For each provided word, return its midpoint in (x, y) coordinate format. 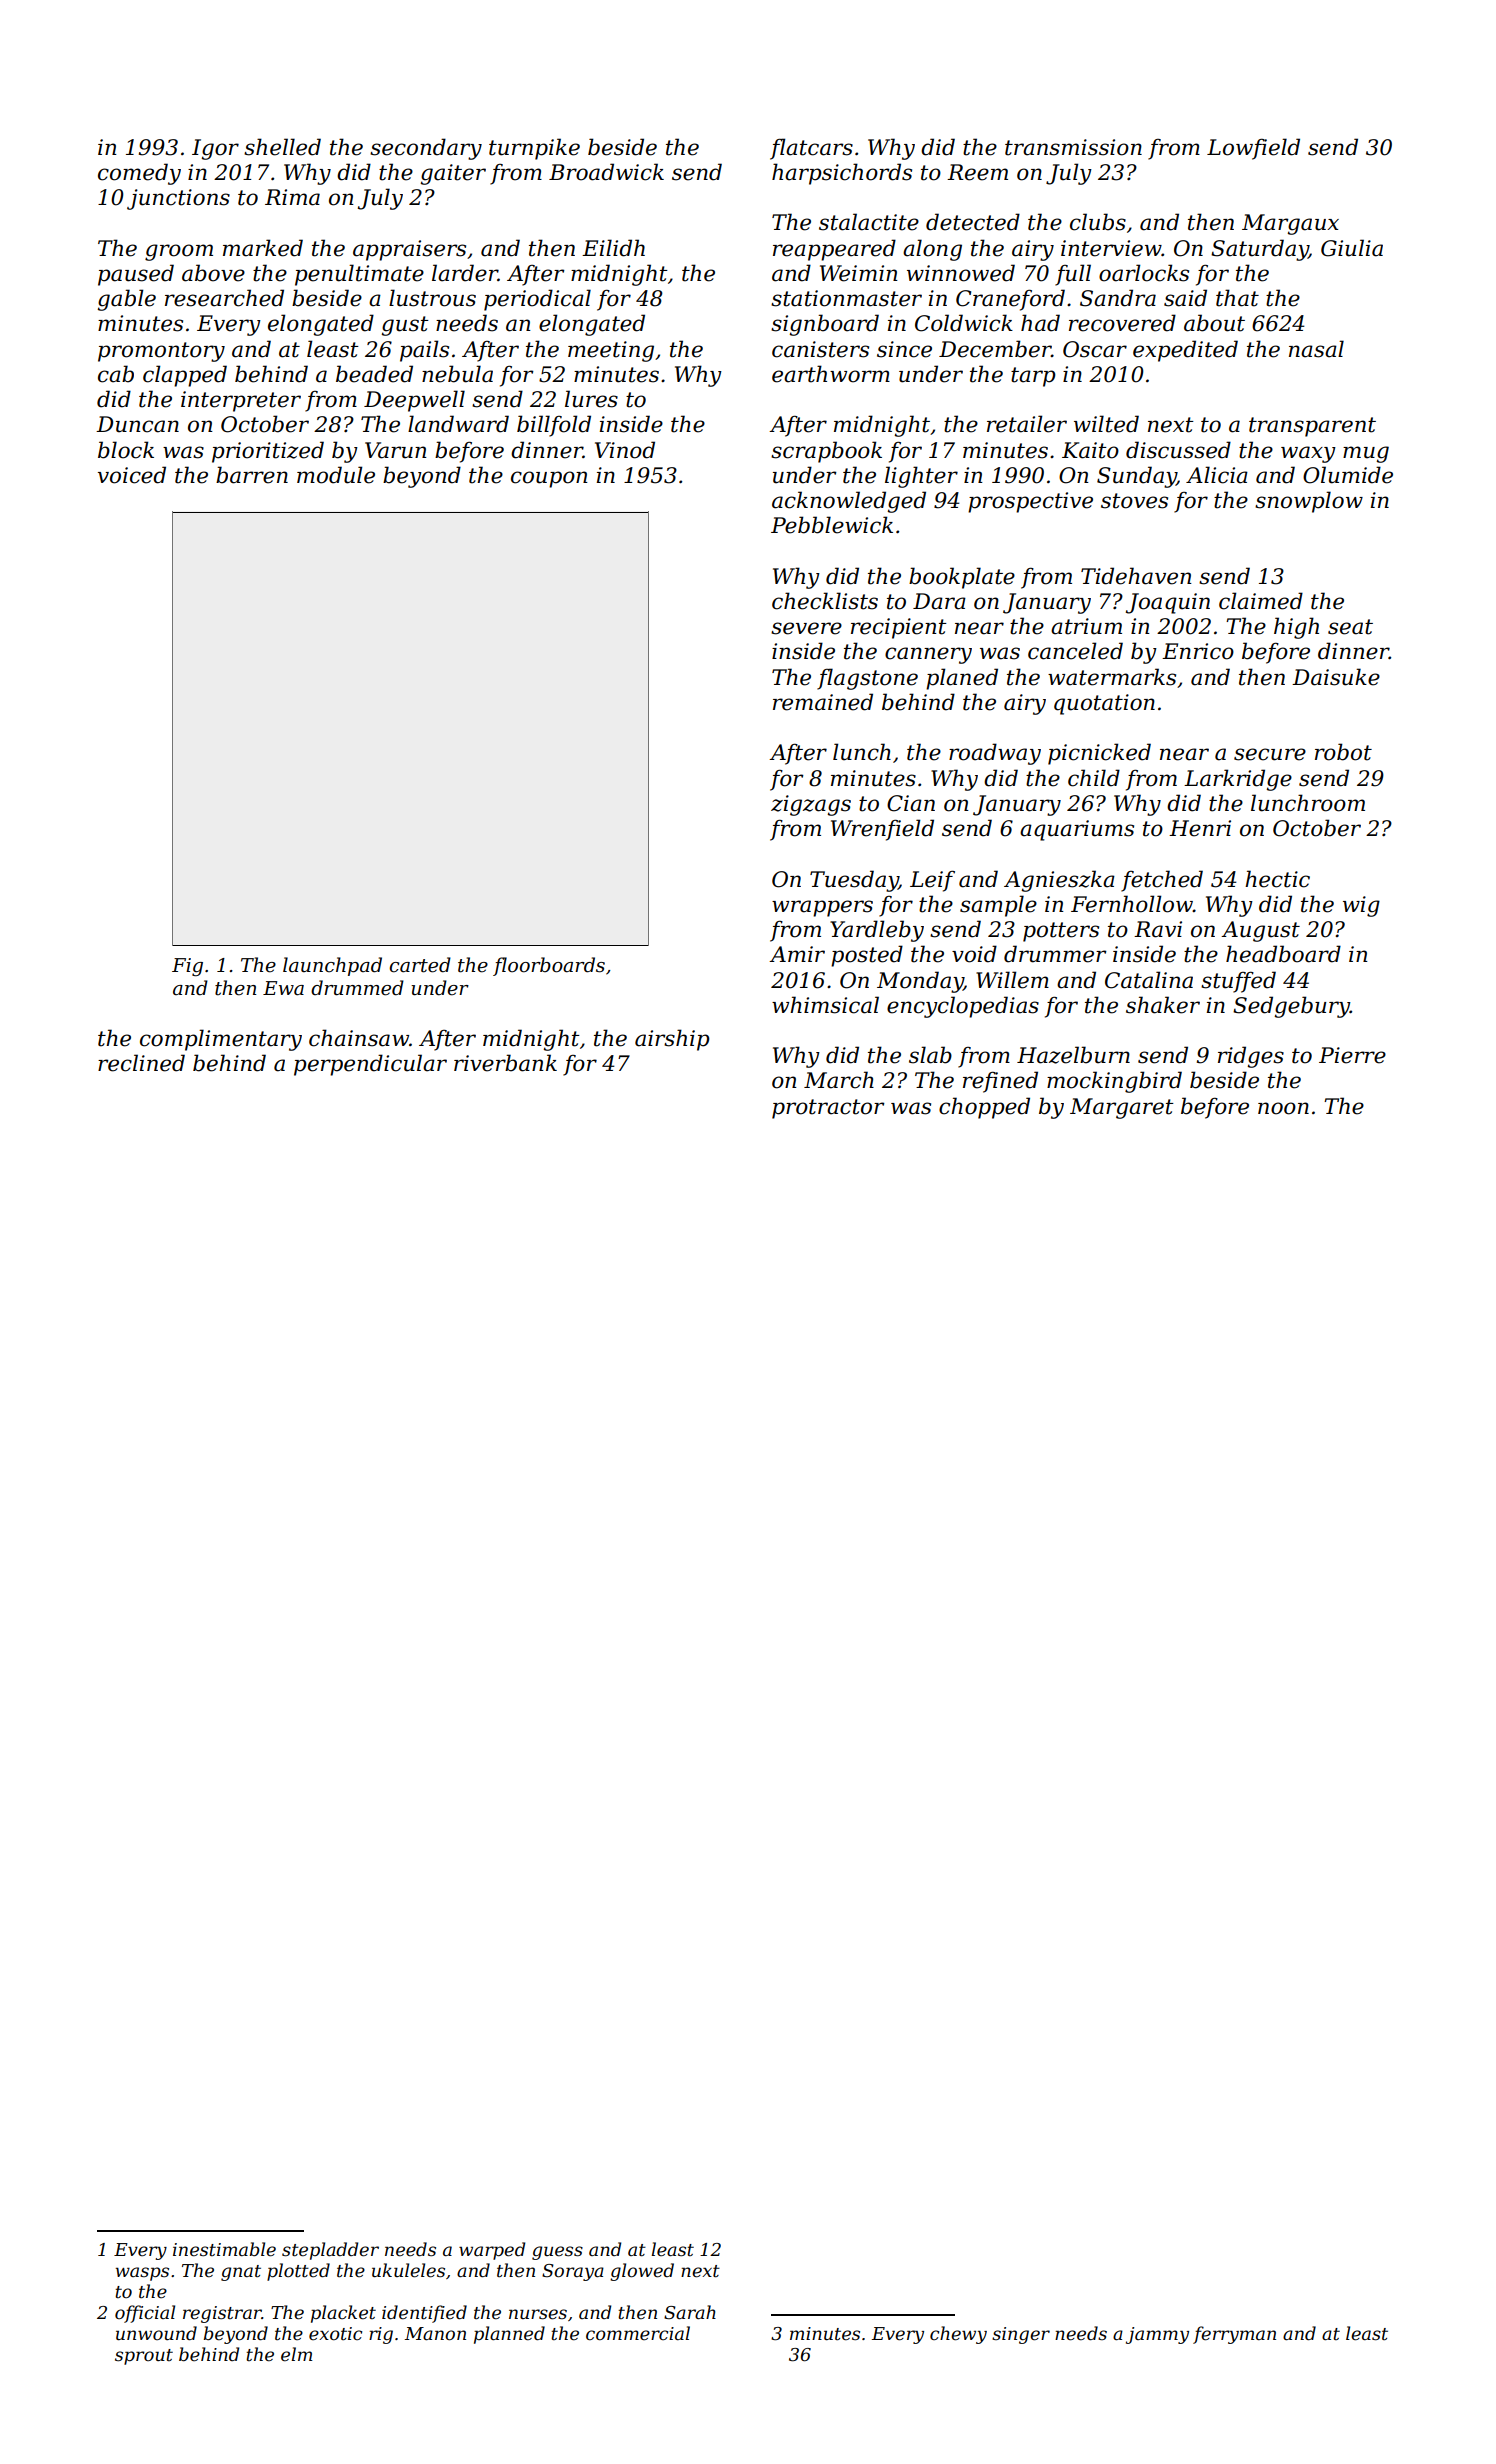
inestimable (224, 2249)
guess (557, 2253)
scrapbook (826, 452)
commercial (638, 2333)
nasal (1316, 349)
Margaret (1122, 1108)
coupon (549, 479)
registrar (222, 2314)
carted (420, 965)
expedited (1185, 351)
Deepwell (414, 401)
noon (1283, 1108)
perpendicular (370, 1065)
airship (672, 1040)
